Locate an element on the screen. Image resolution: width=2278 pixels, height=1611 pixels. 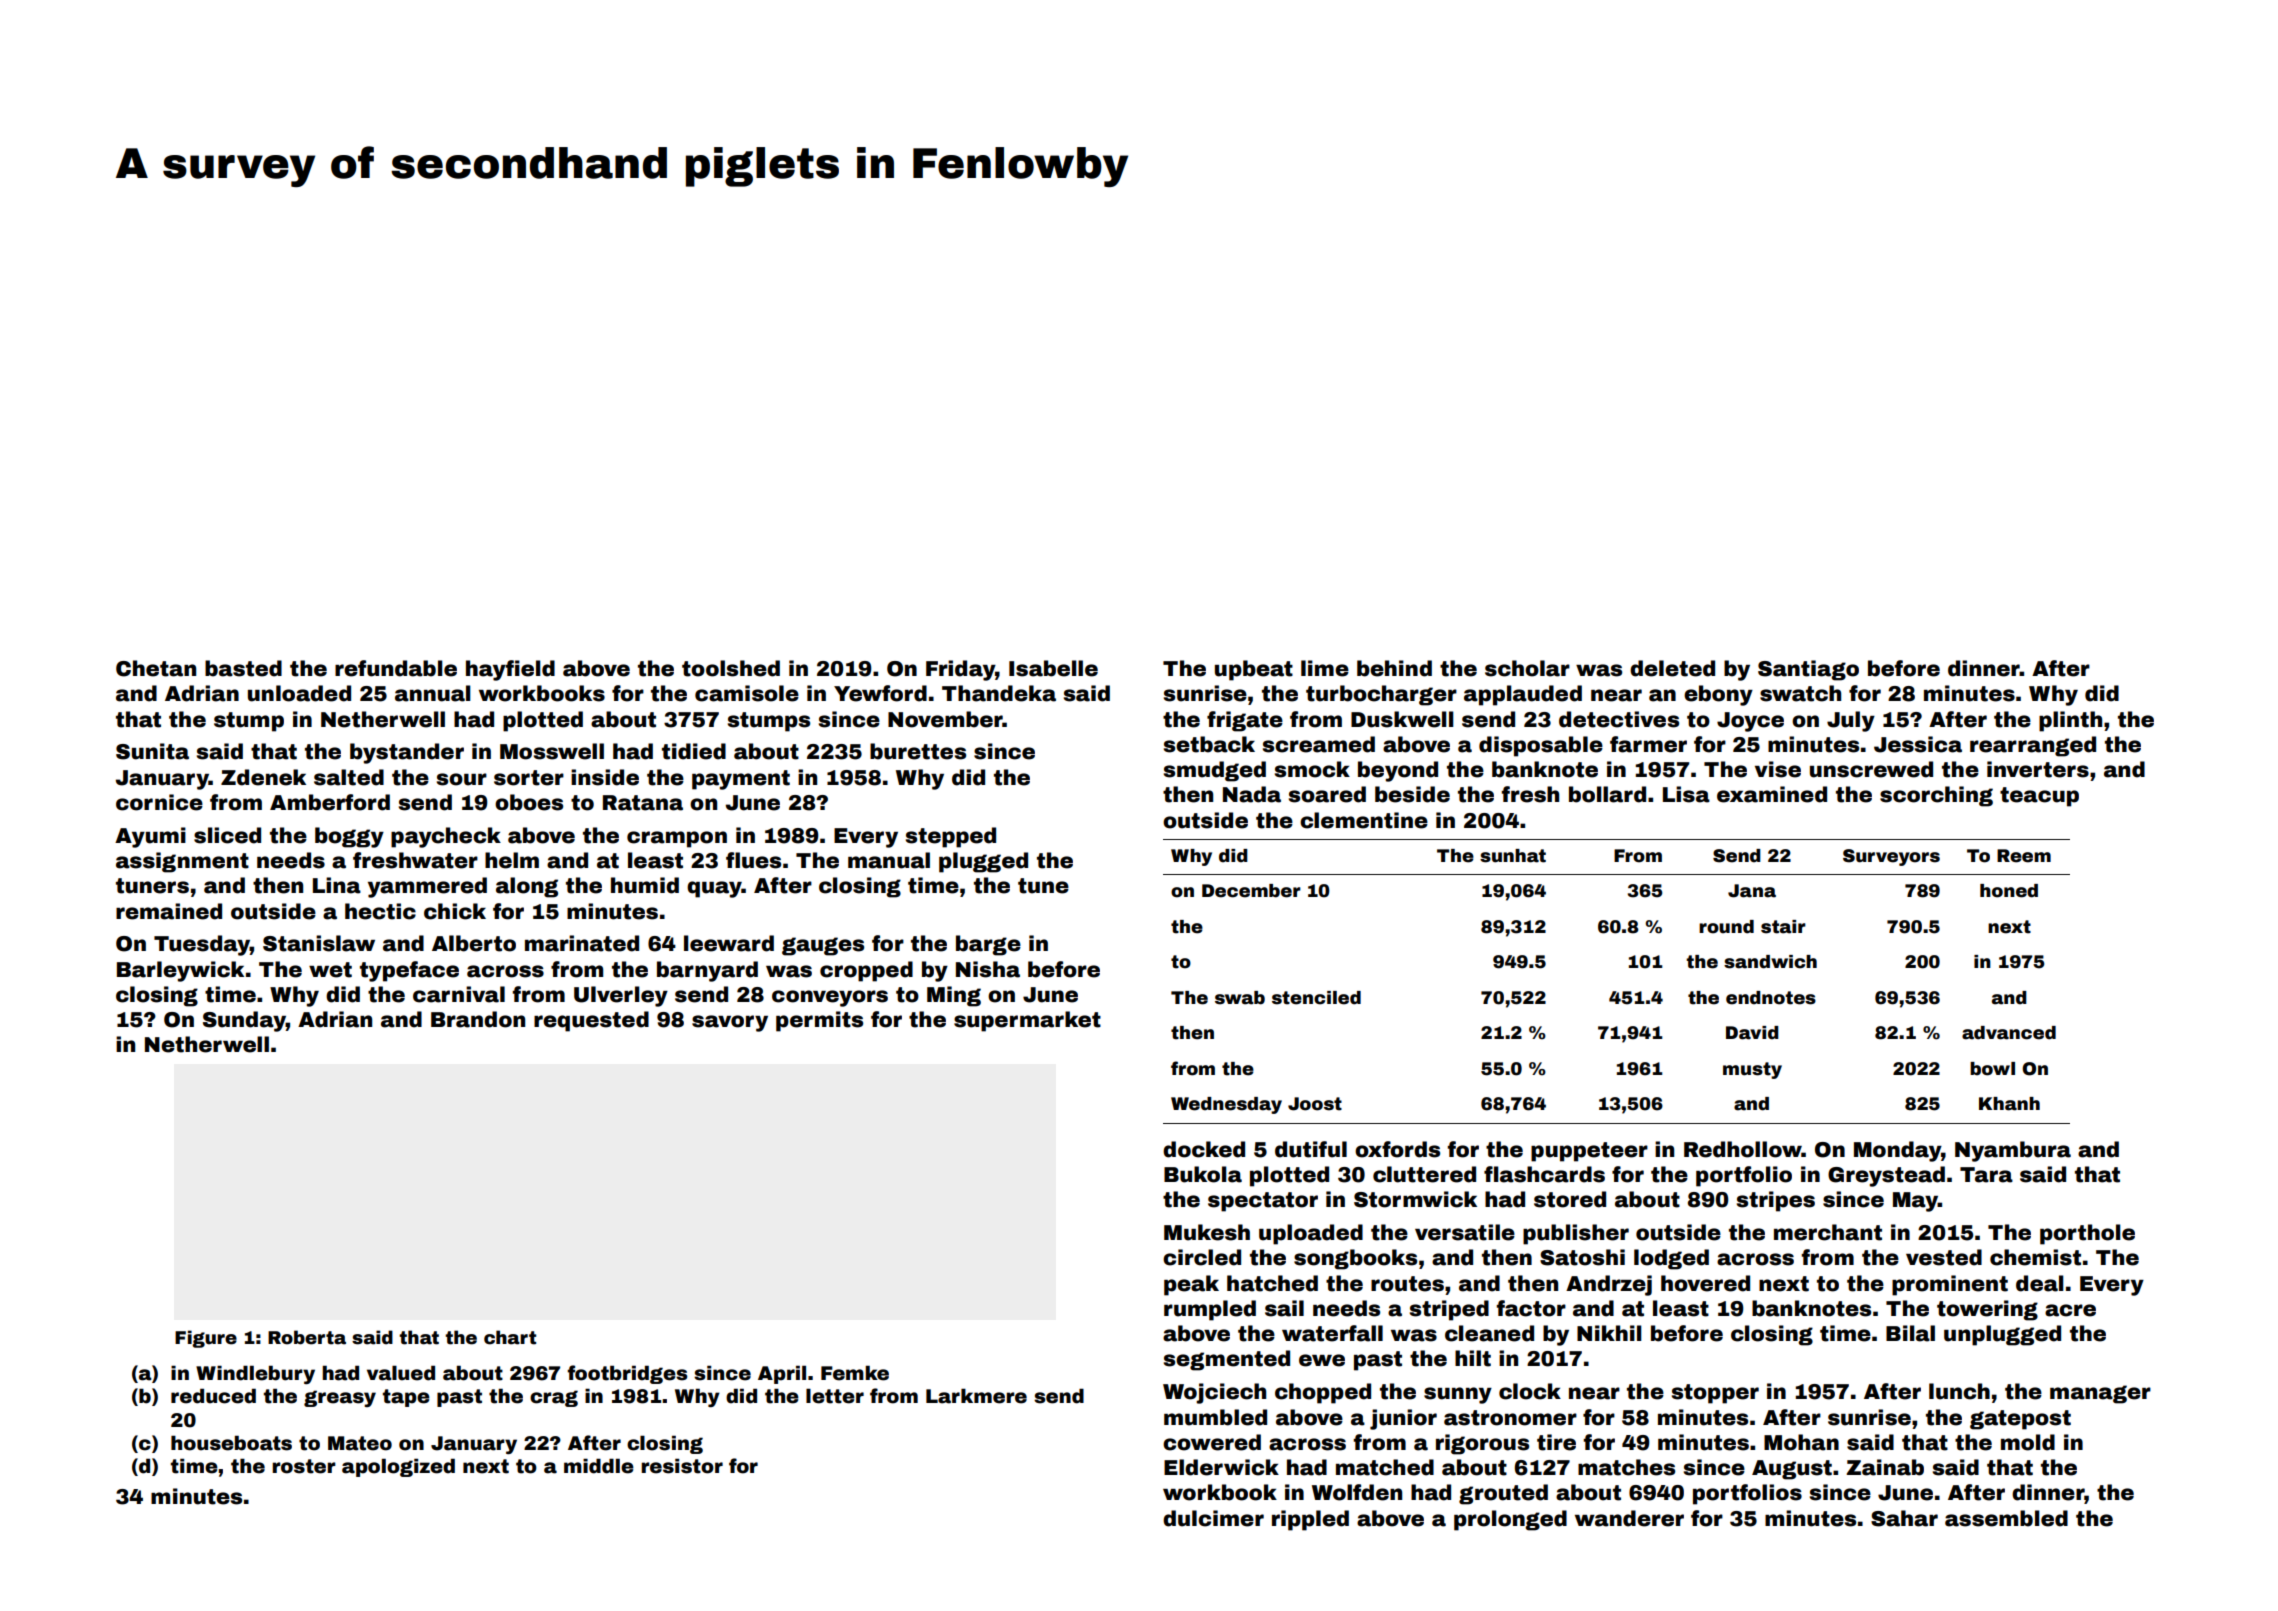
advanced is located at coordinates (2009, 1033).
